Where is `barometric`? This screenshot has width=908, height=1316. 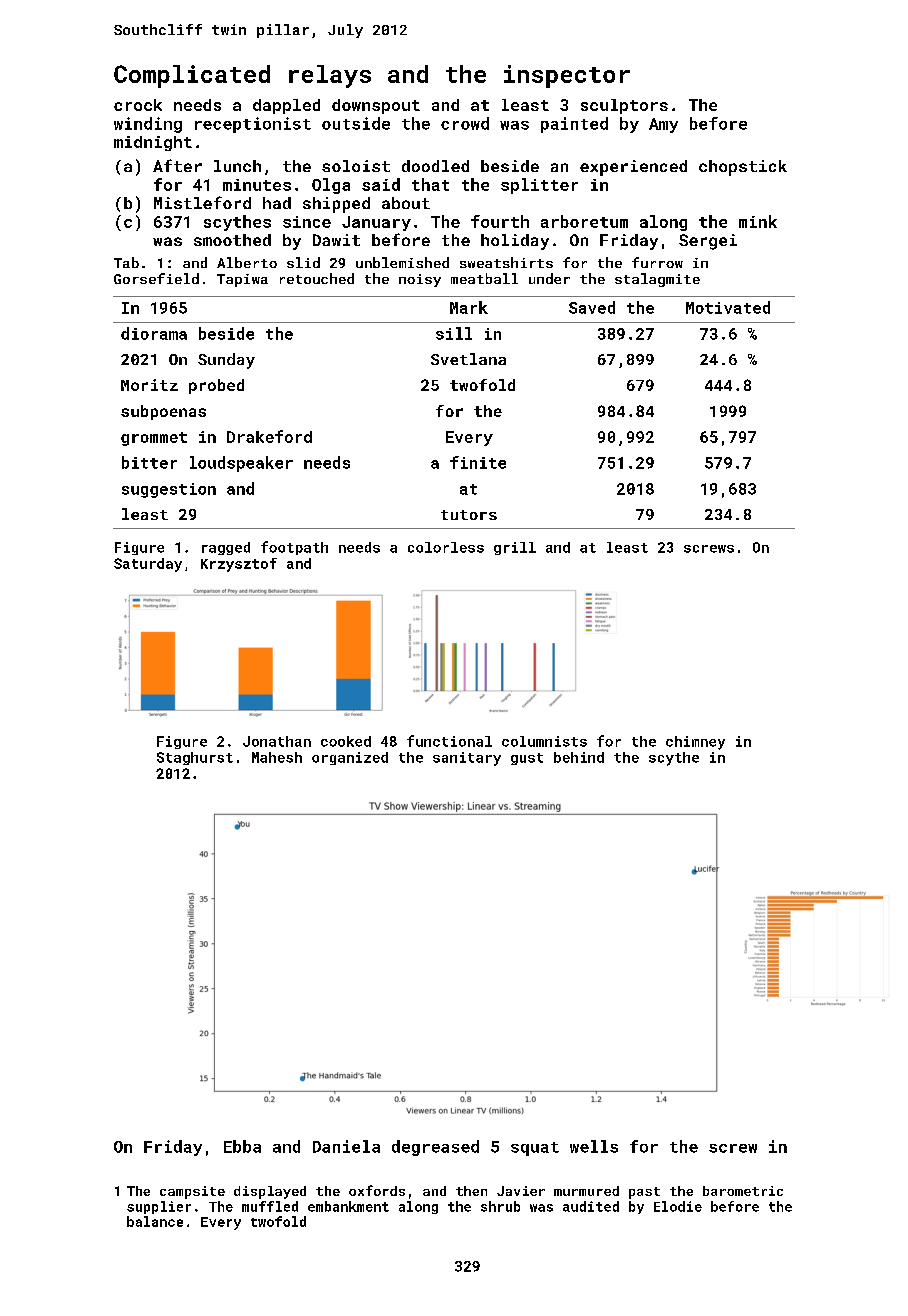 barometric is located at coordinates (743, 1191).
